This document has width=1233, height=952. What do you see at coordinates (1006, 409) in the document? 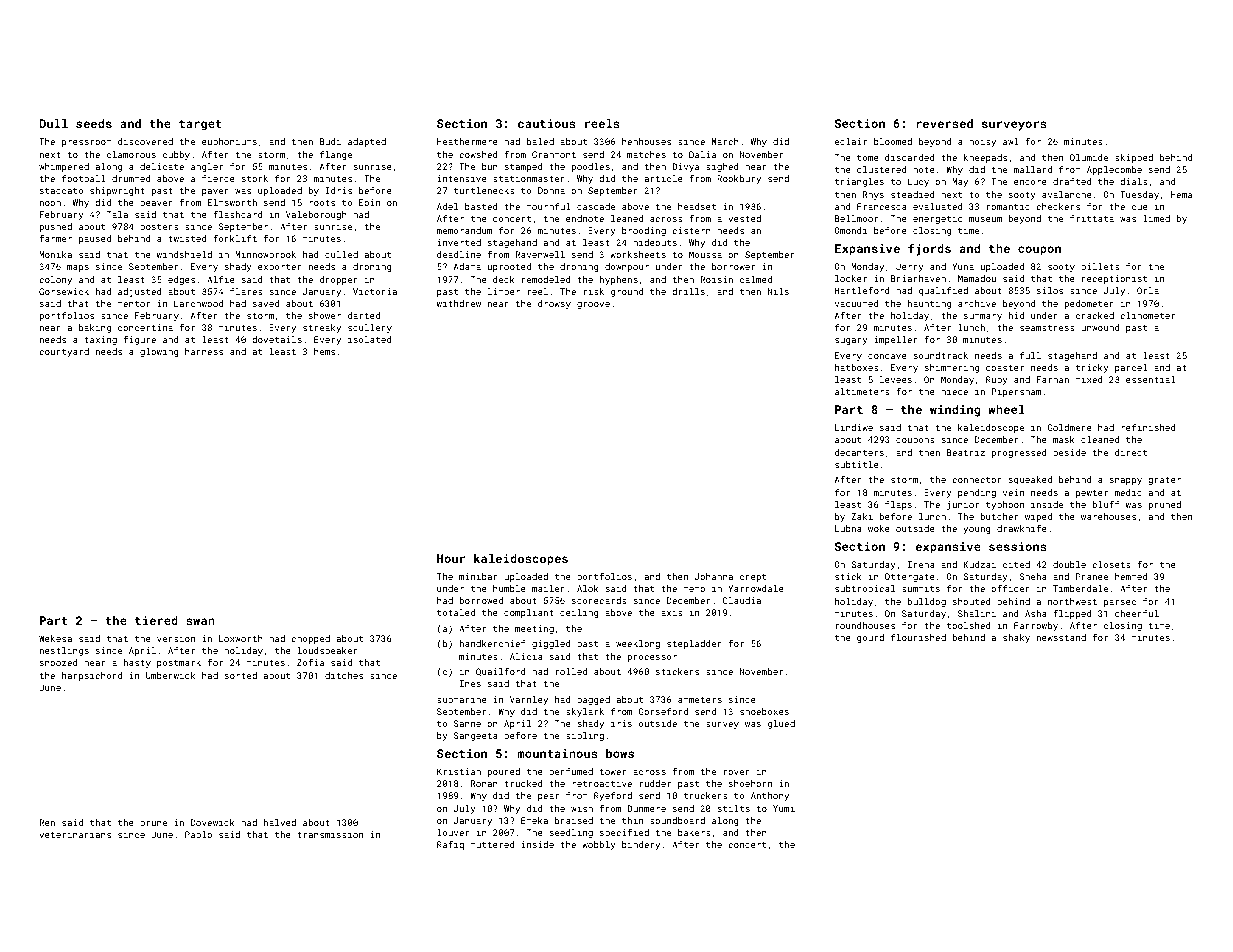
I see `wheel` at bounding box center [1006, 409].
